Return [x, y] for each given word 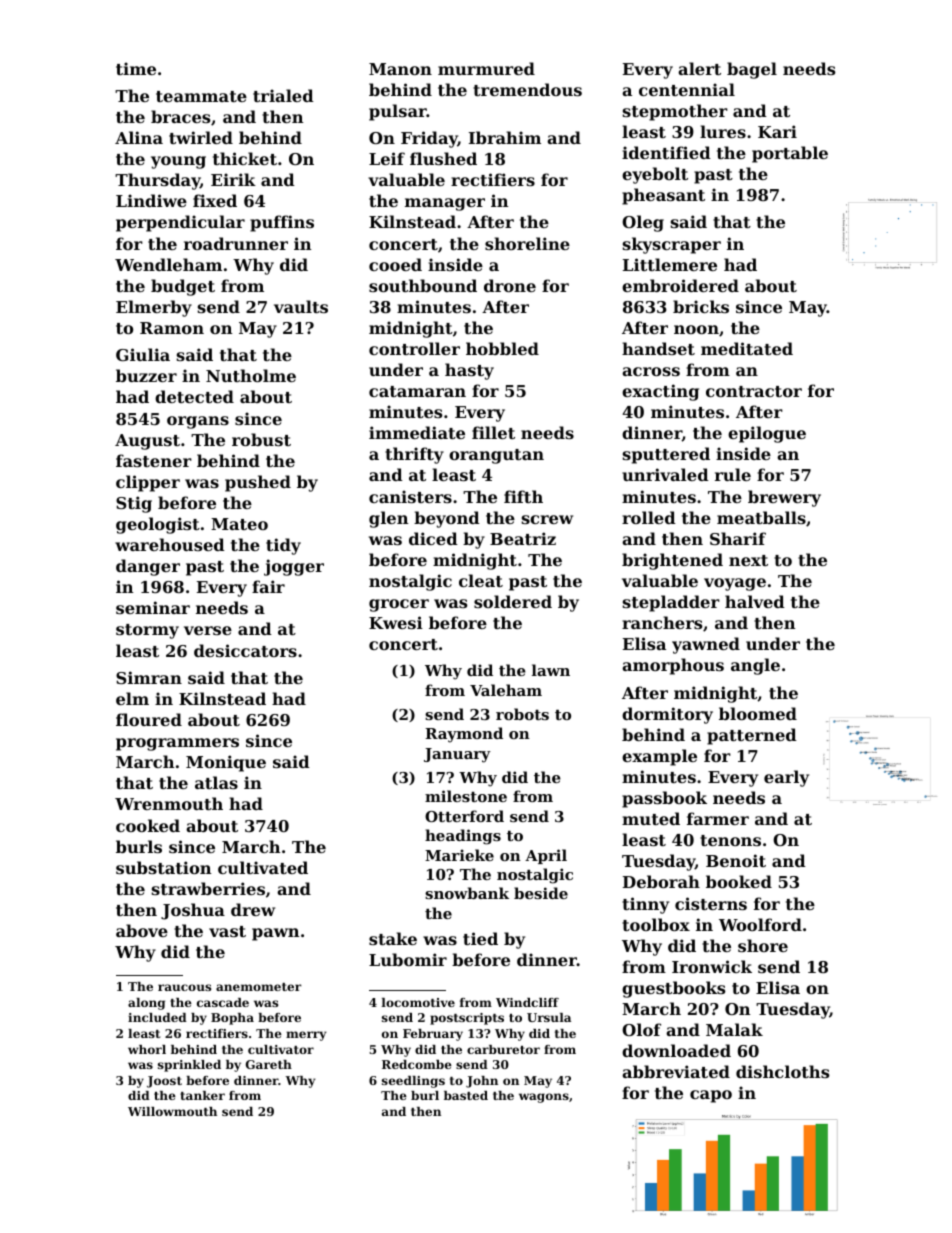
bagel [752, 70]
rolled [649, 517]
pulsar [398, 112]
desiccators [245, 650]
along [146, 1004]
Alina [139, 137]
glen [388, 519]
